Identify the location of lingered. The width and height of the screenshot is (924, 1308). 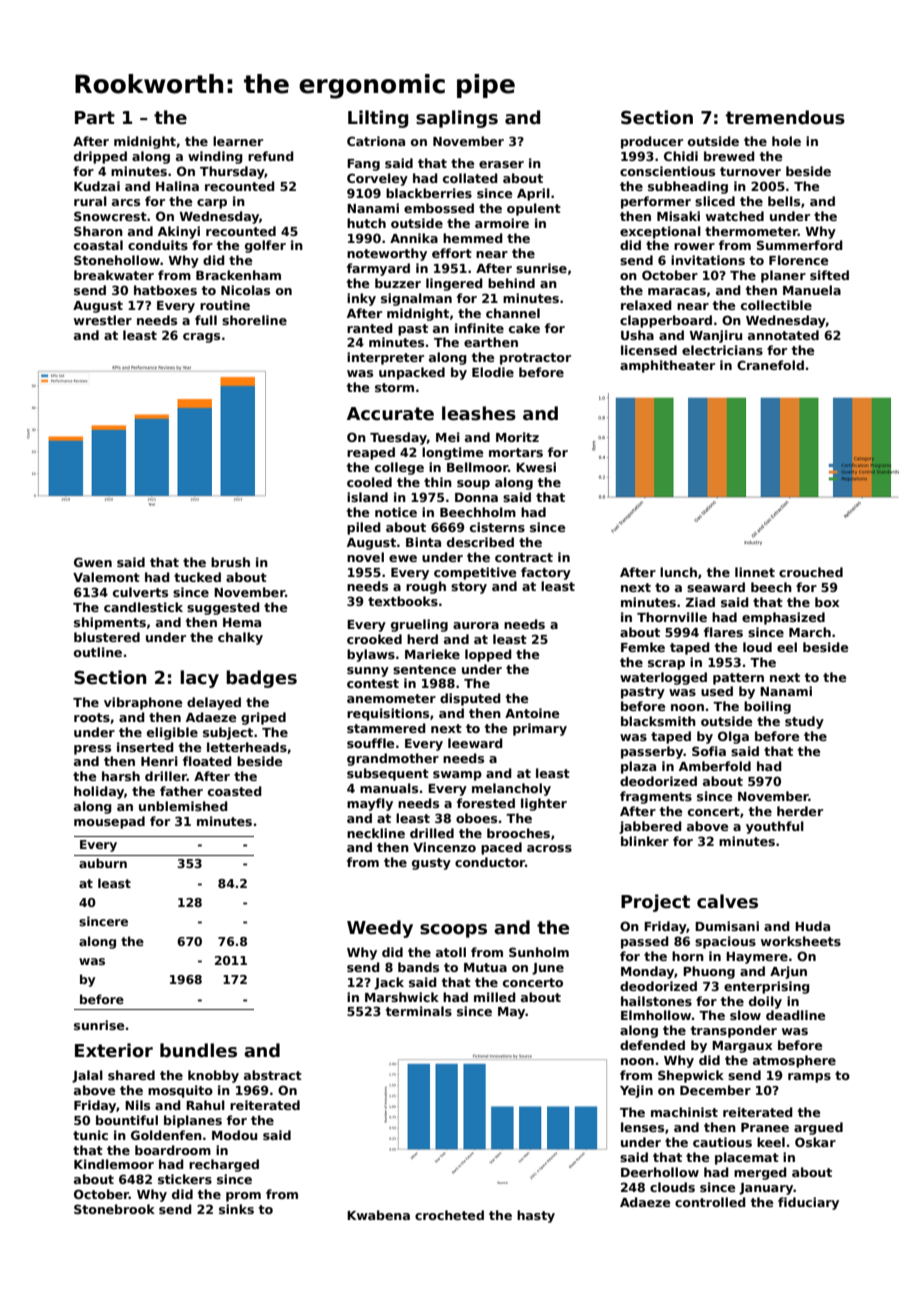
(454, 284).
